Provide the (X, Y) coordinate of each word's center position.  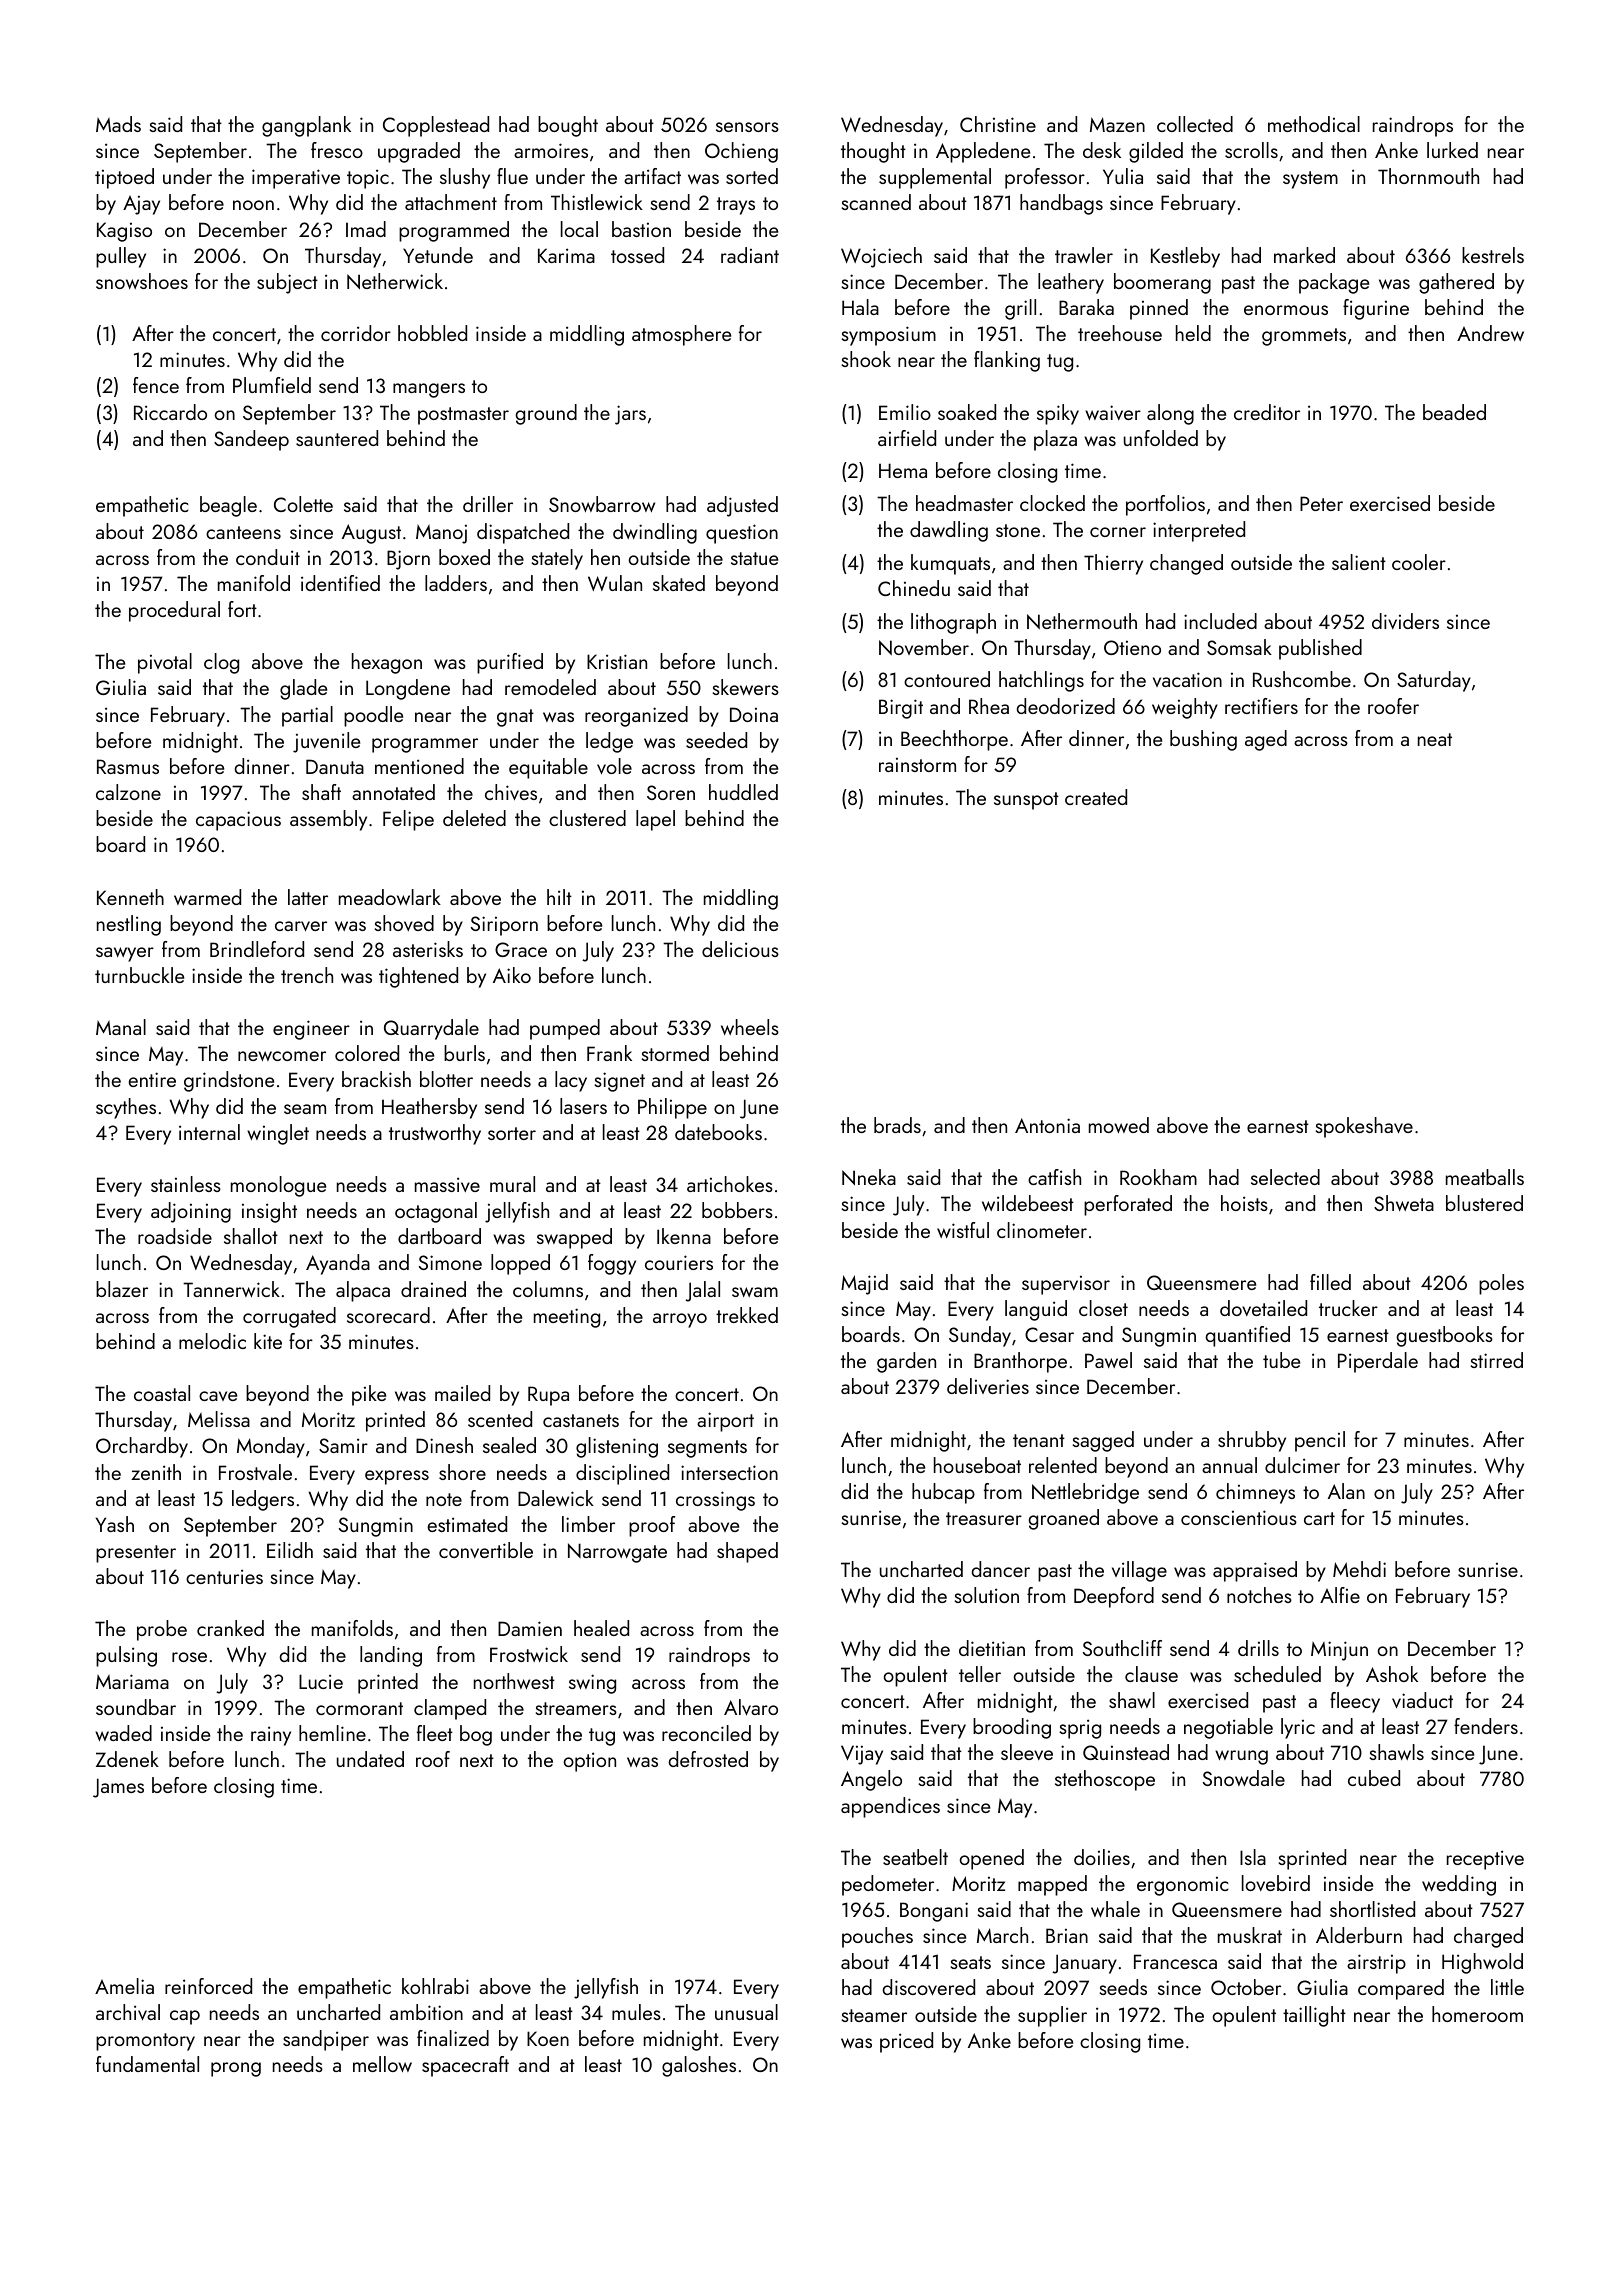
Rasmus (128, 766)
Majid (864, 1284)
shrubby (1252, 1441)
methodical (1314, 124)
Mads (118, 124)
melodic (212, 1341)
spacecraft (465, 2066)
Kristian (617, 661)
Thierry (1113, 564)
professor (1045, 178)
